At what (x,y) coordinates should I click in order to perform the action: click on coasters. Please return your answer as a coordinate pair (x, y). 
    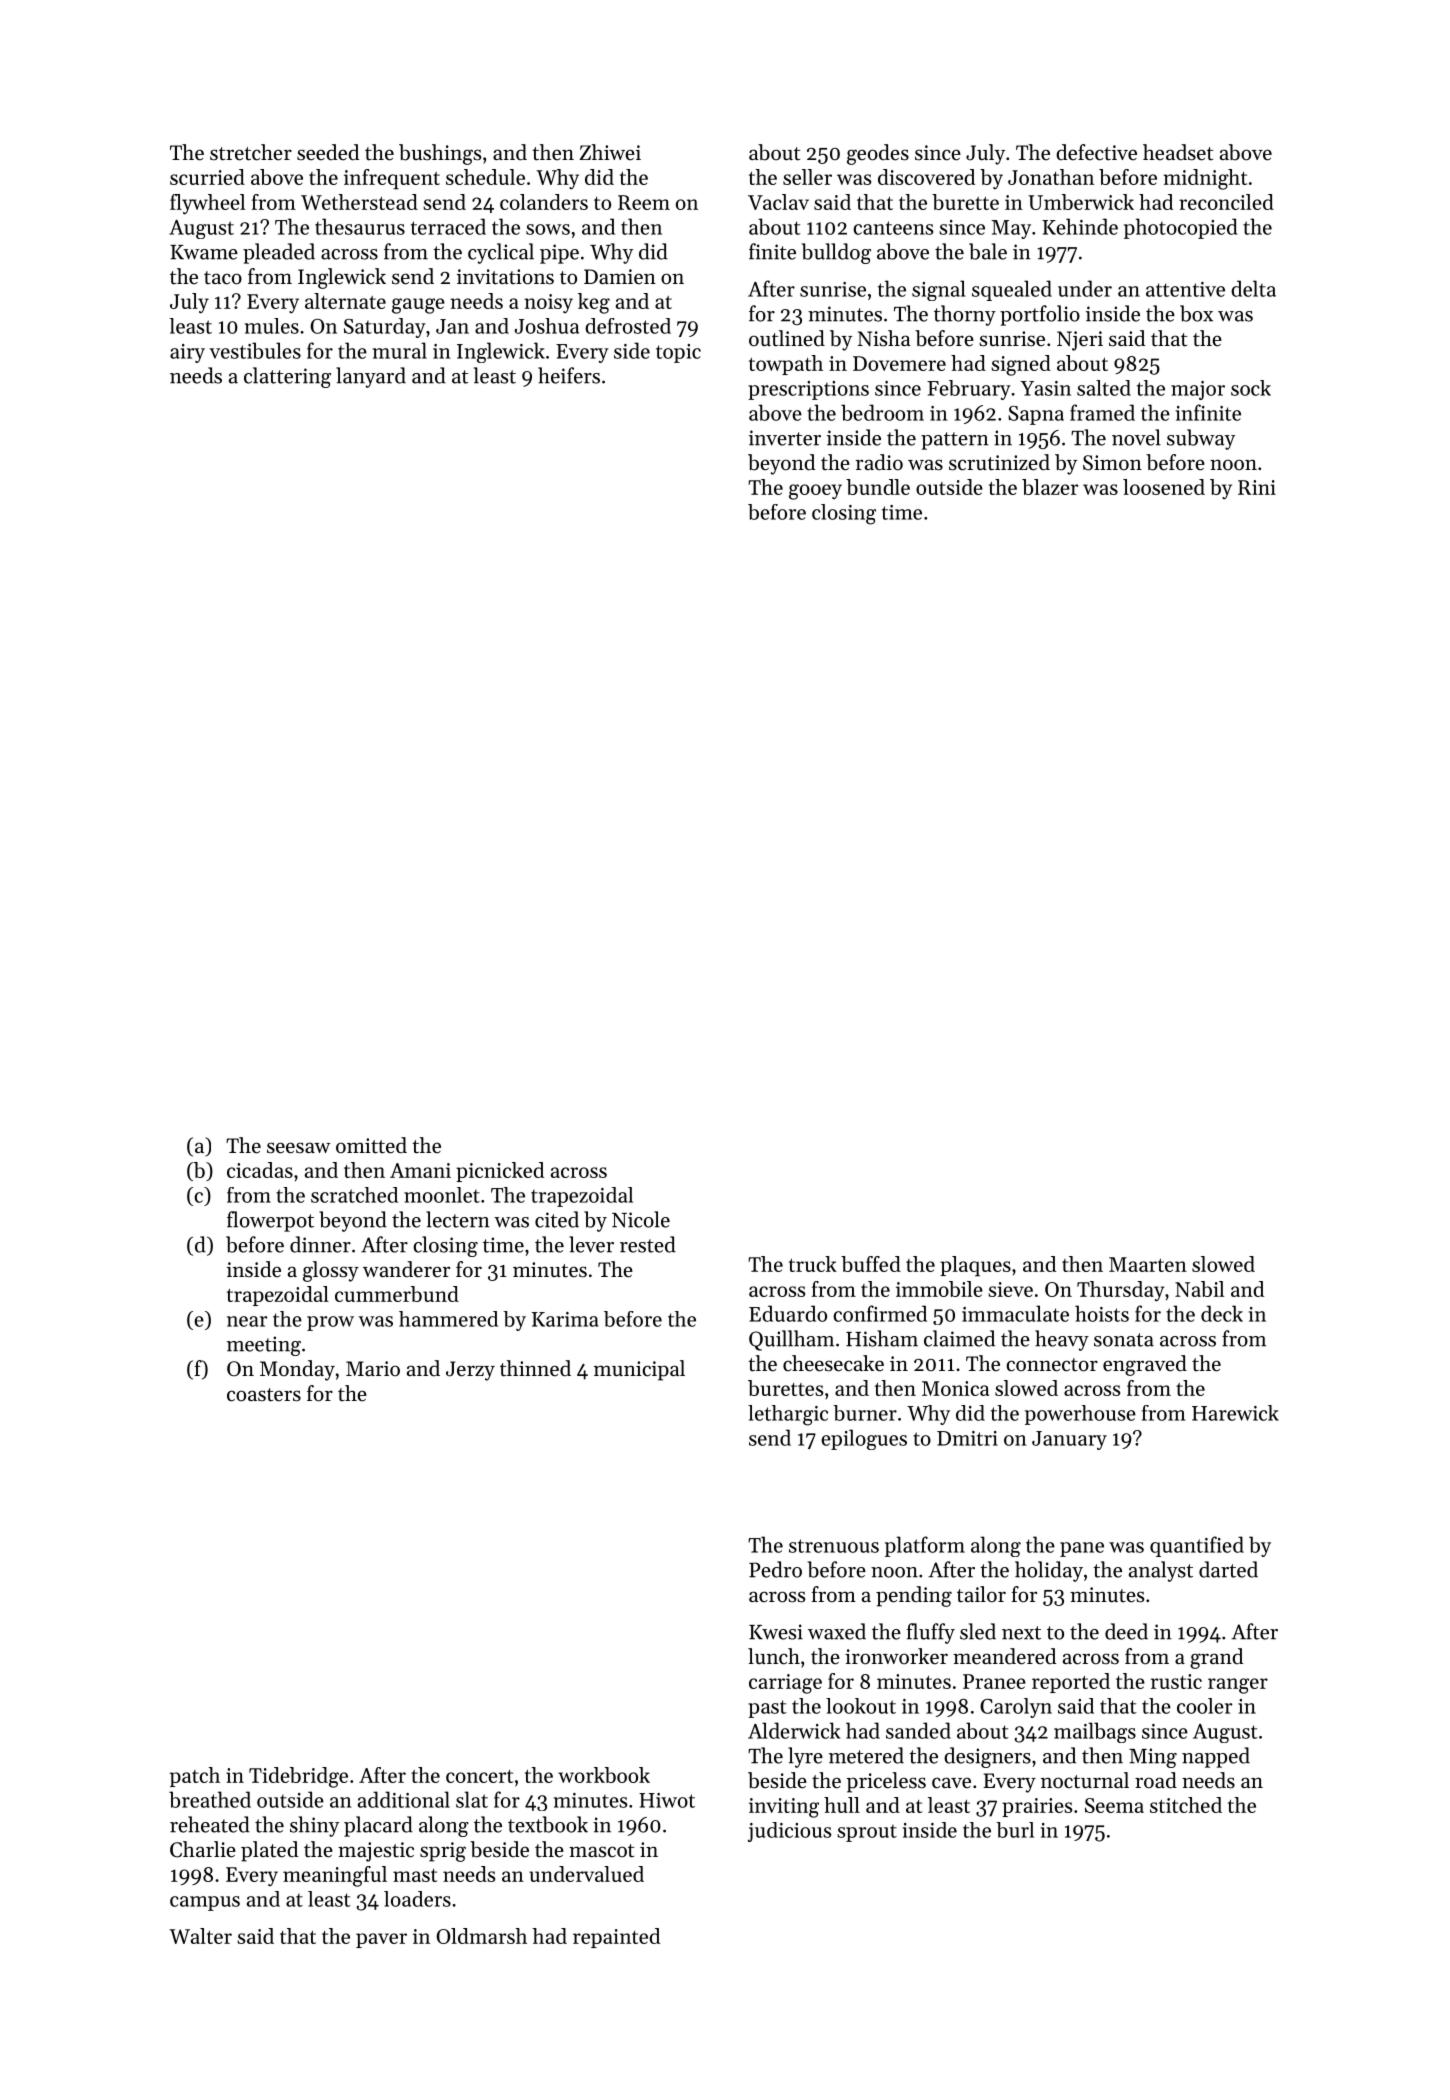
    Looking at the image, I should click on (264, 1395).
